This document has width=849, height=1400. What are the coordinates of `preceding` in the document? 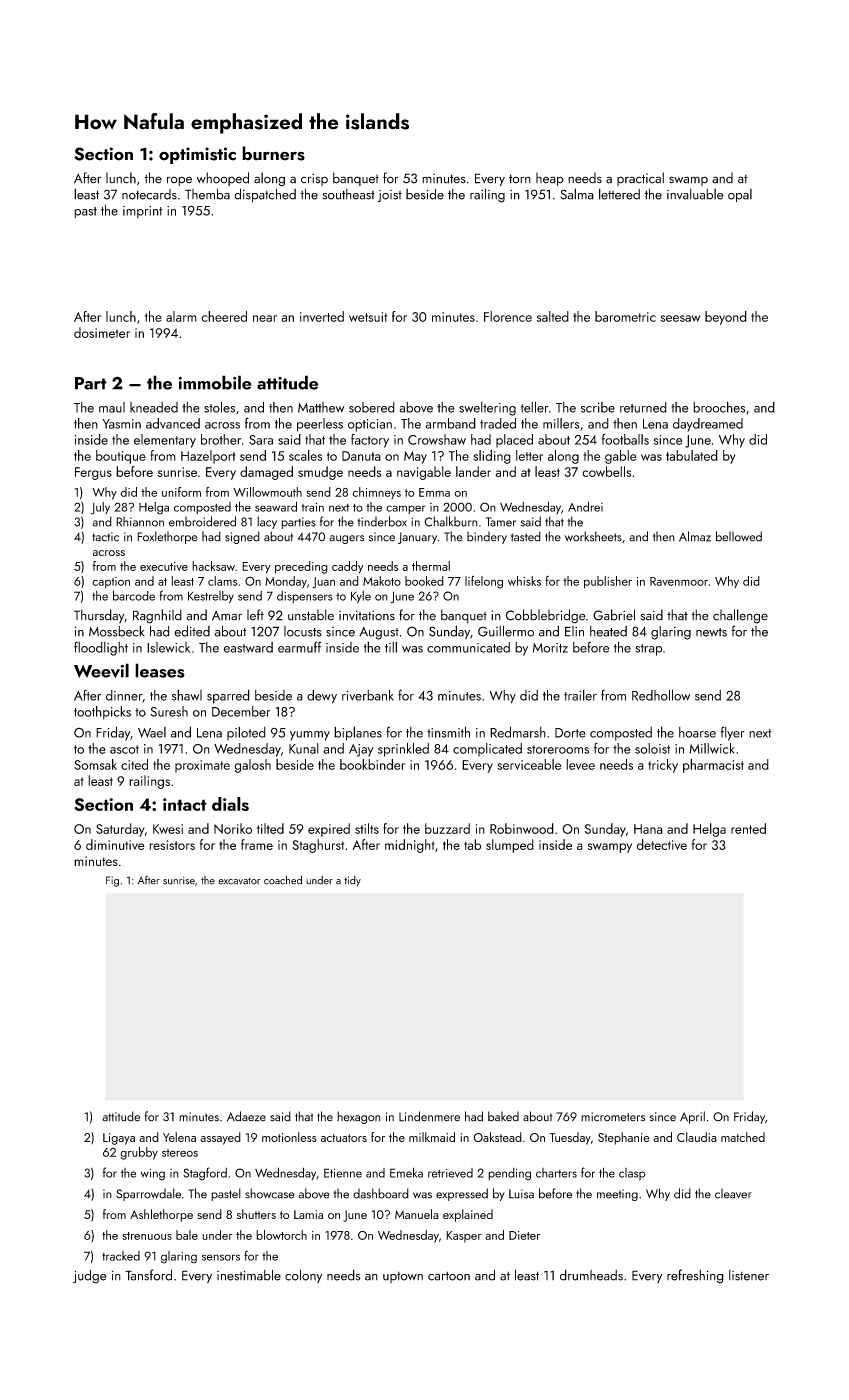 It's located at (301, 567).
